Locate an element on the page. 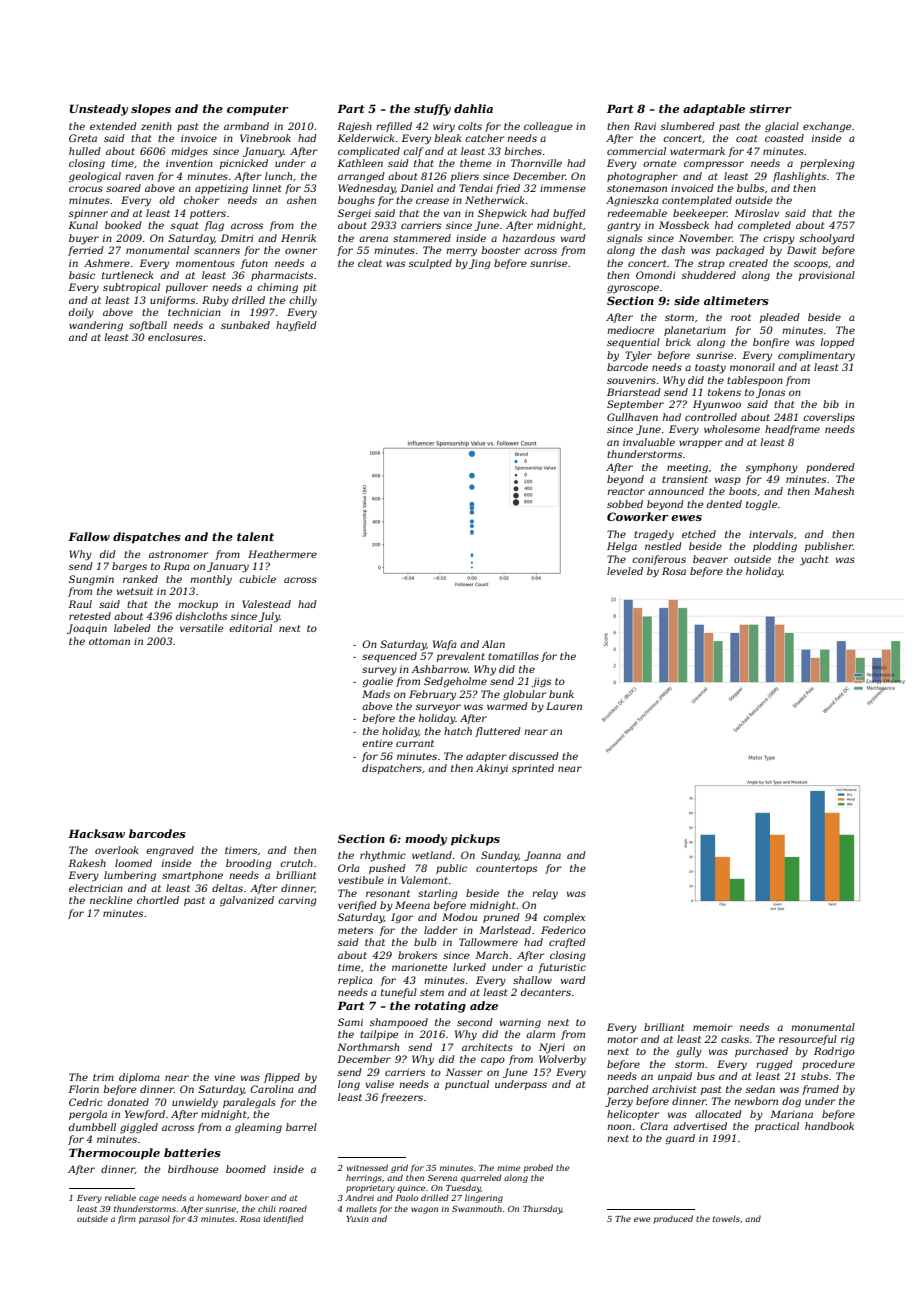  tomatillos is located at coordinates (513, 656).
